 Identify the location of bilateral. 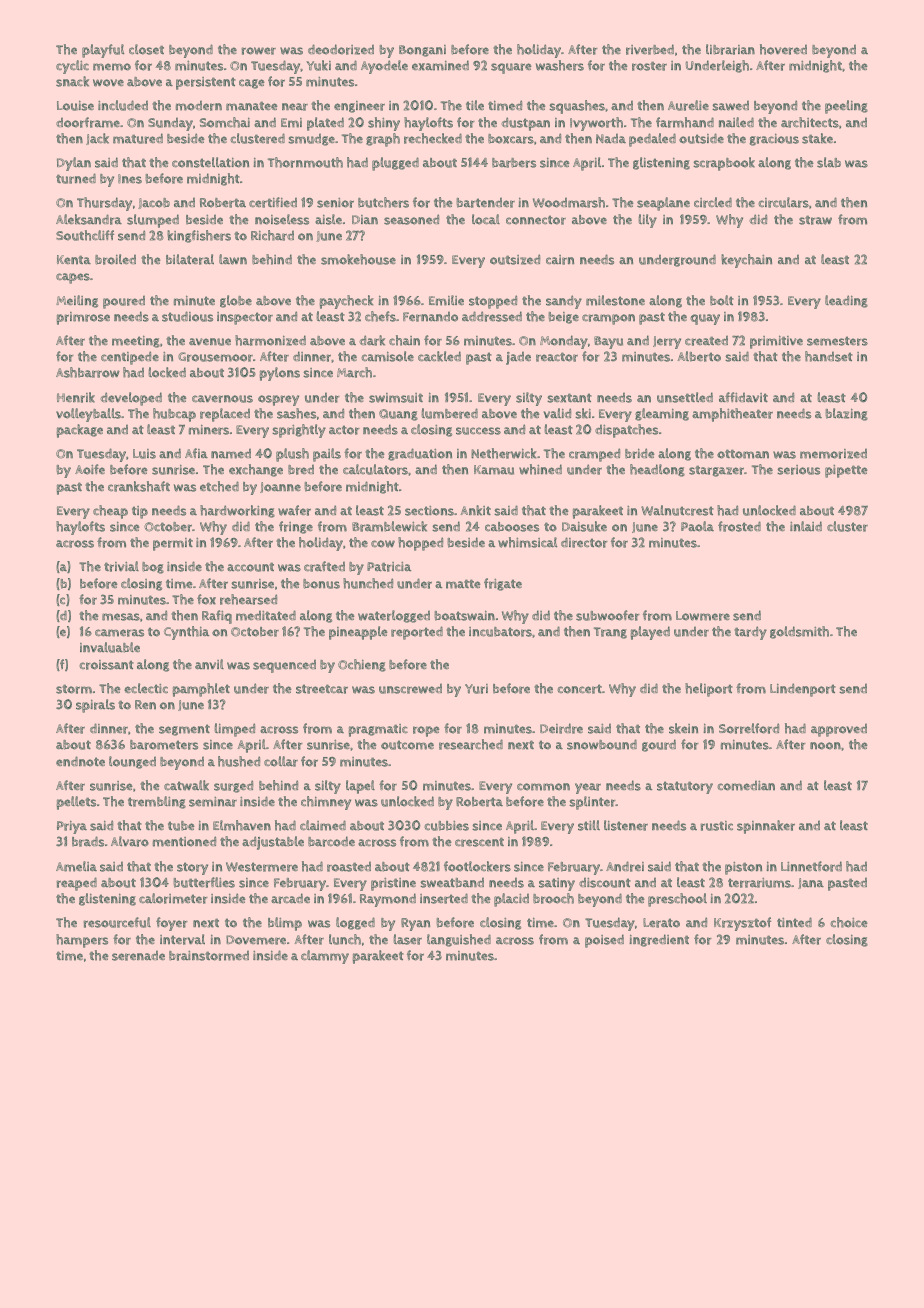
(190, 259).
